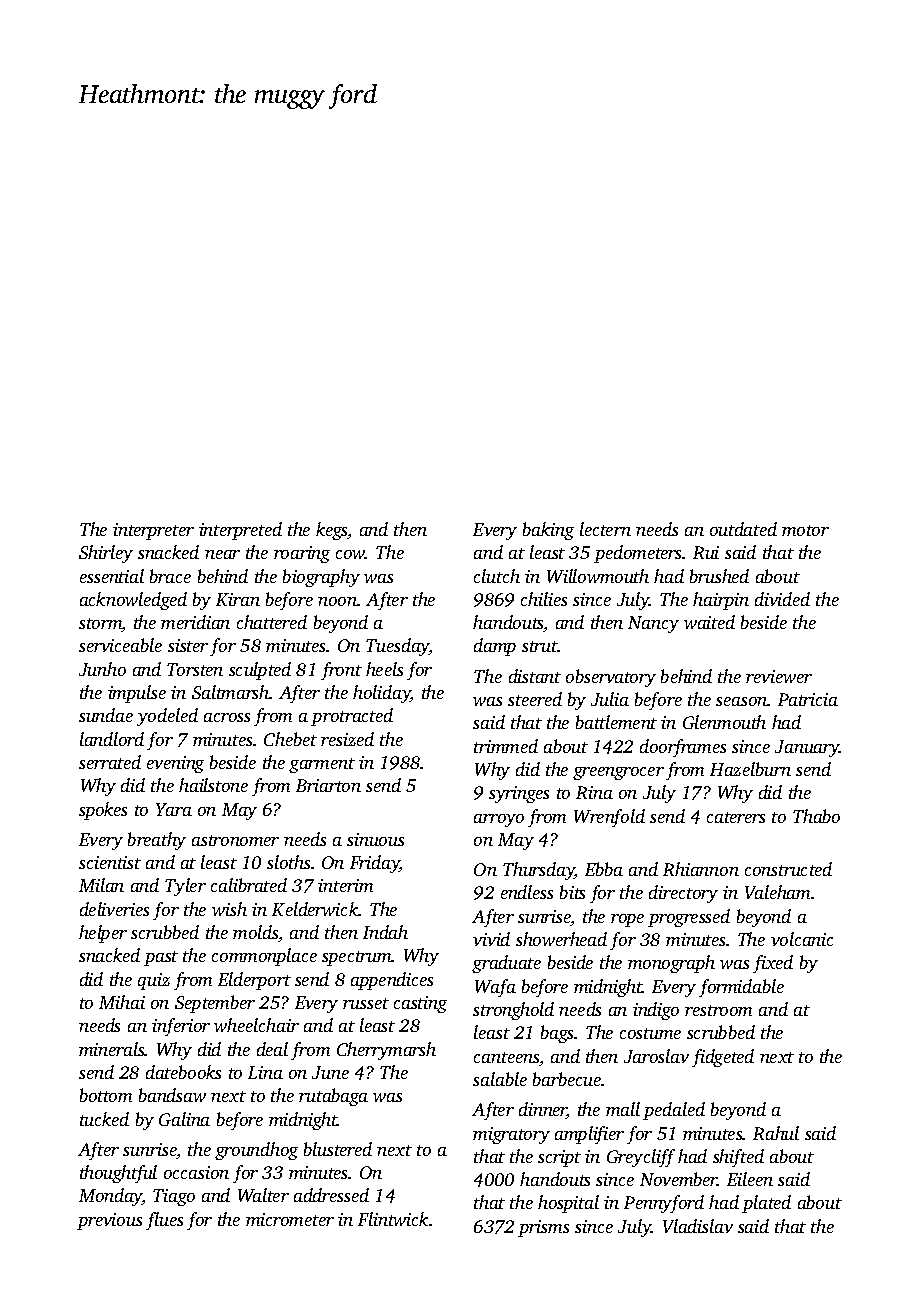 The width and height of the image is (924, 1308). What do you see at coordinates (393, 1219) in the image?
I see `Flintwick` at bounding box center [393, 1219].
